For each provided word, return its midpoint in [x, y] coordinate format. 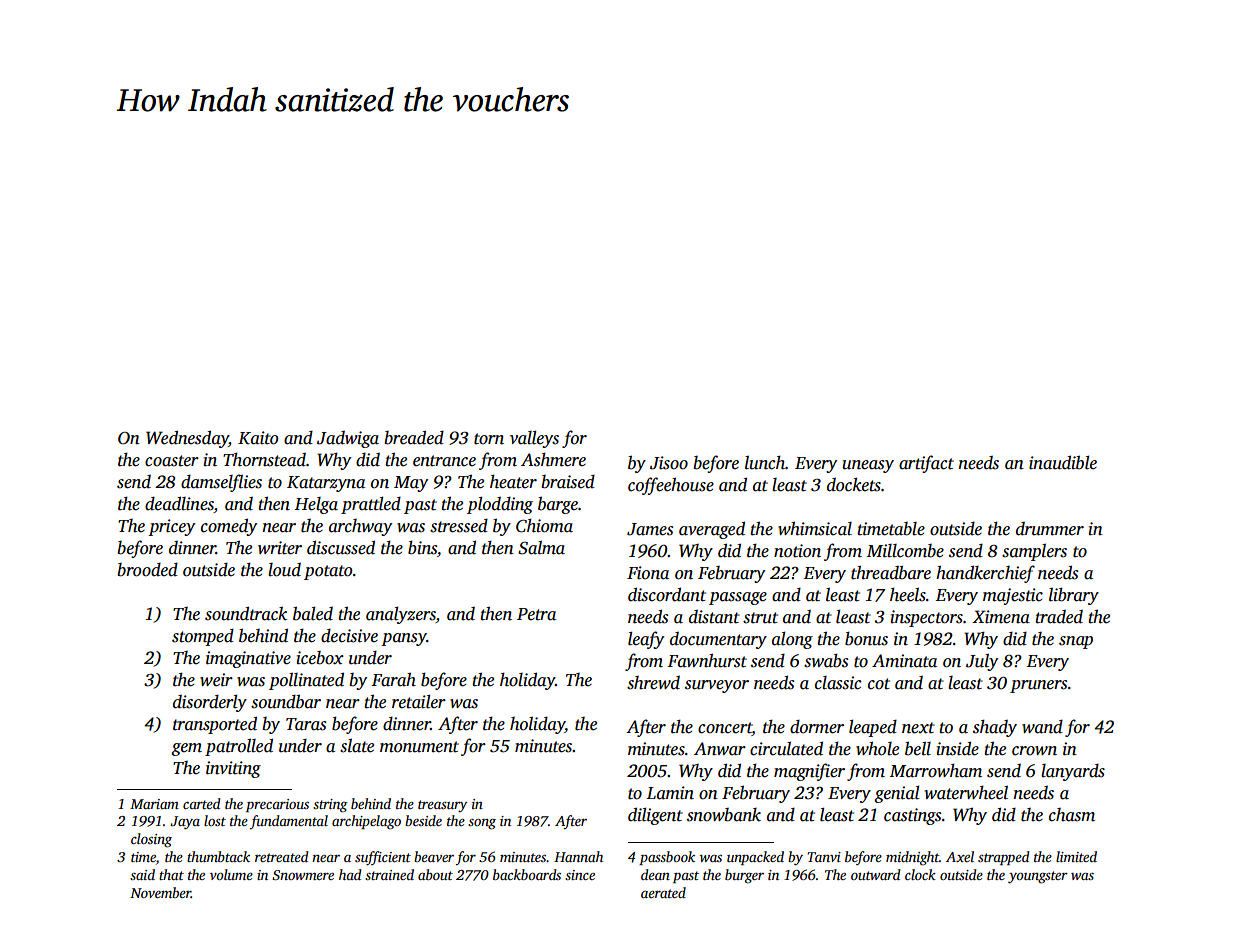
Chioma [544, 525]
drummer [1050, 529]
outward [876, 874]
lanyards [1073, 772]
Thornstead [264, 459]
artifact [926, 464]
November [160, 892]
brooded [148, 570]
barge [558, 505]
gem [186, 749]
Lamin [670, 793]
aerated [663, 892]
